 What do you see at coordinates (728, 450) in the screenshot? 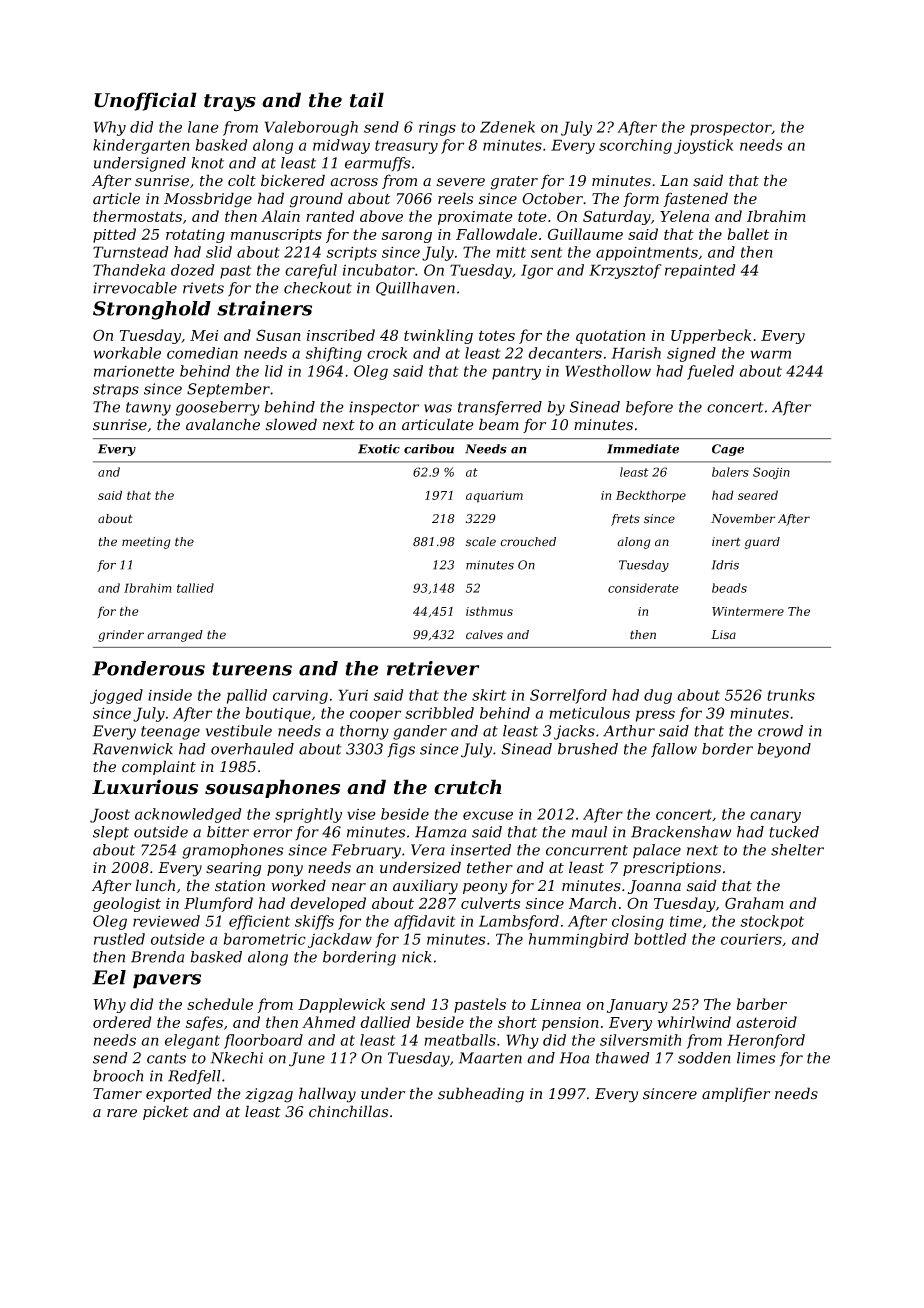
I see `Cage` at bounding box center [728, 450].
